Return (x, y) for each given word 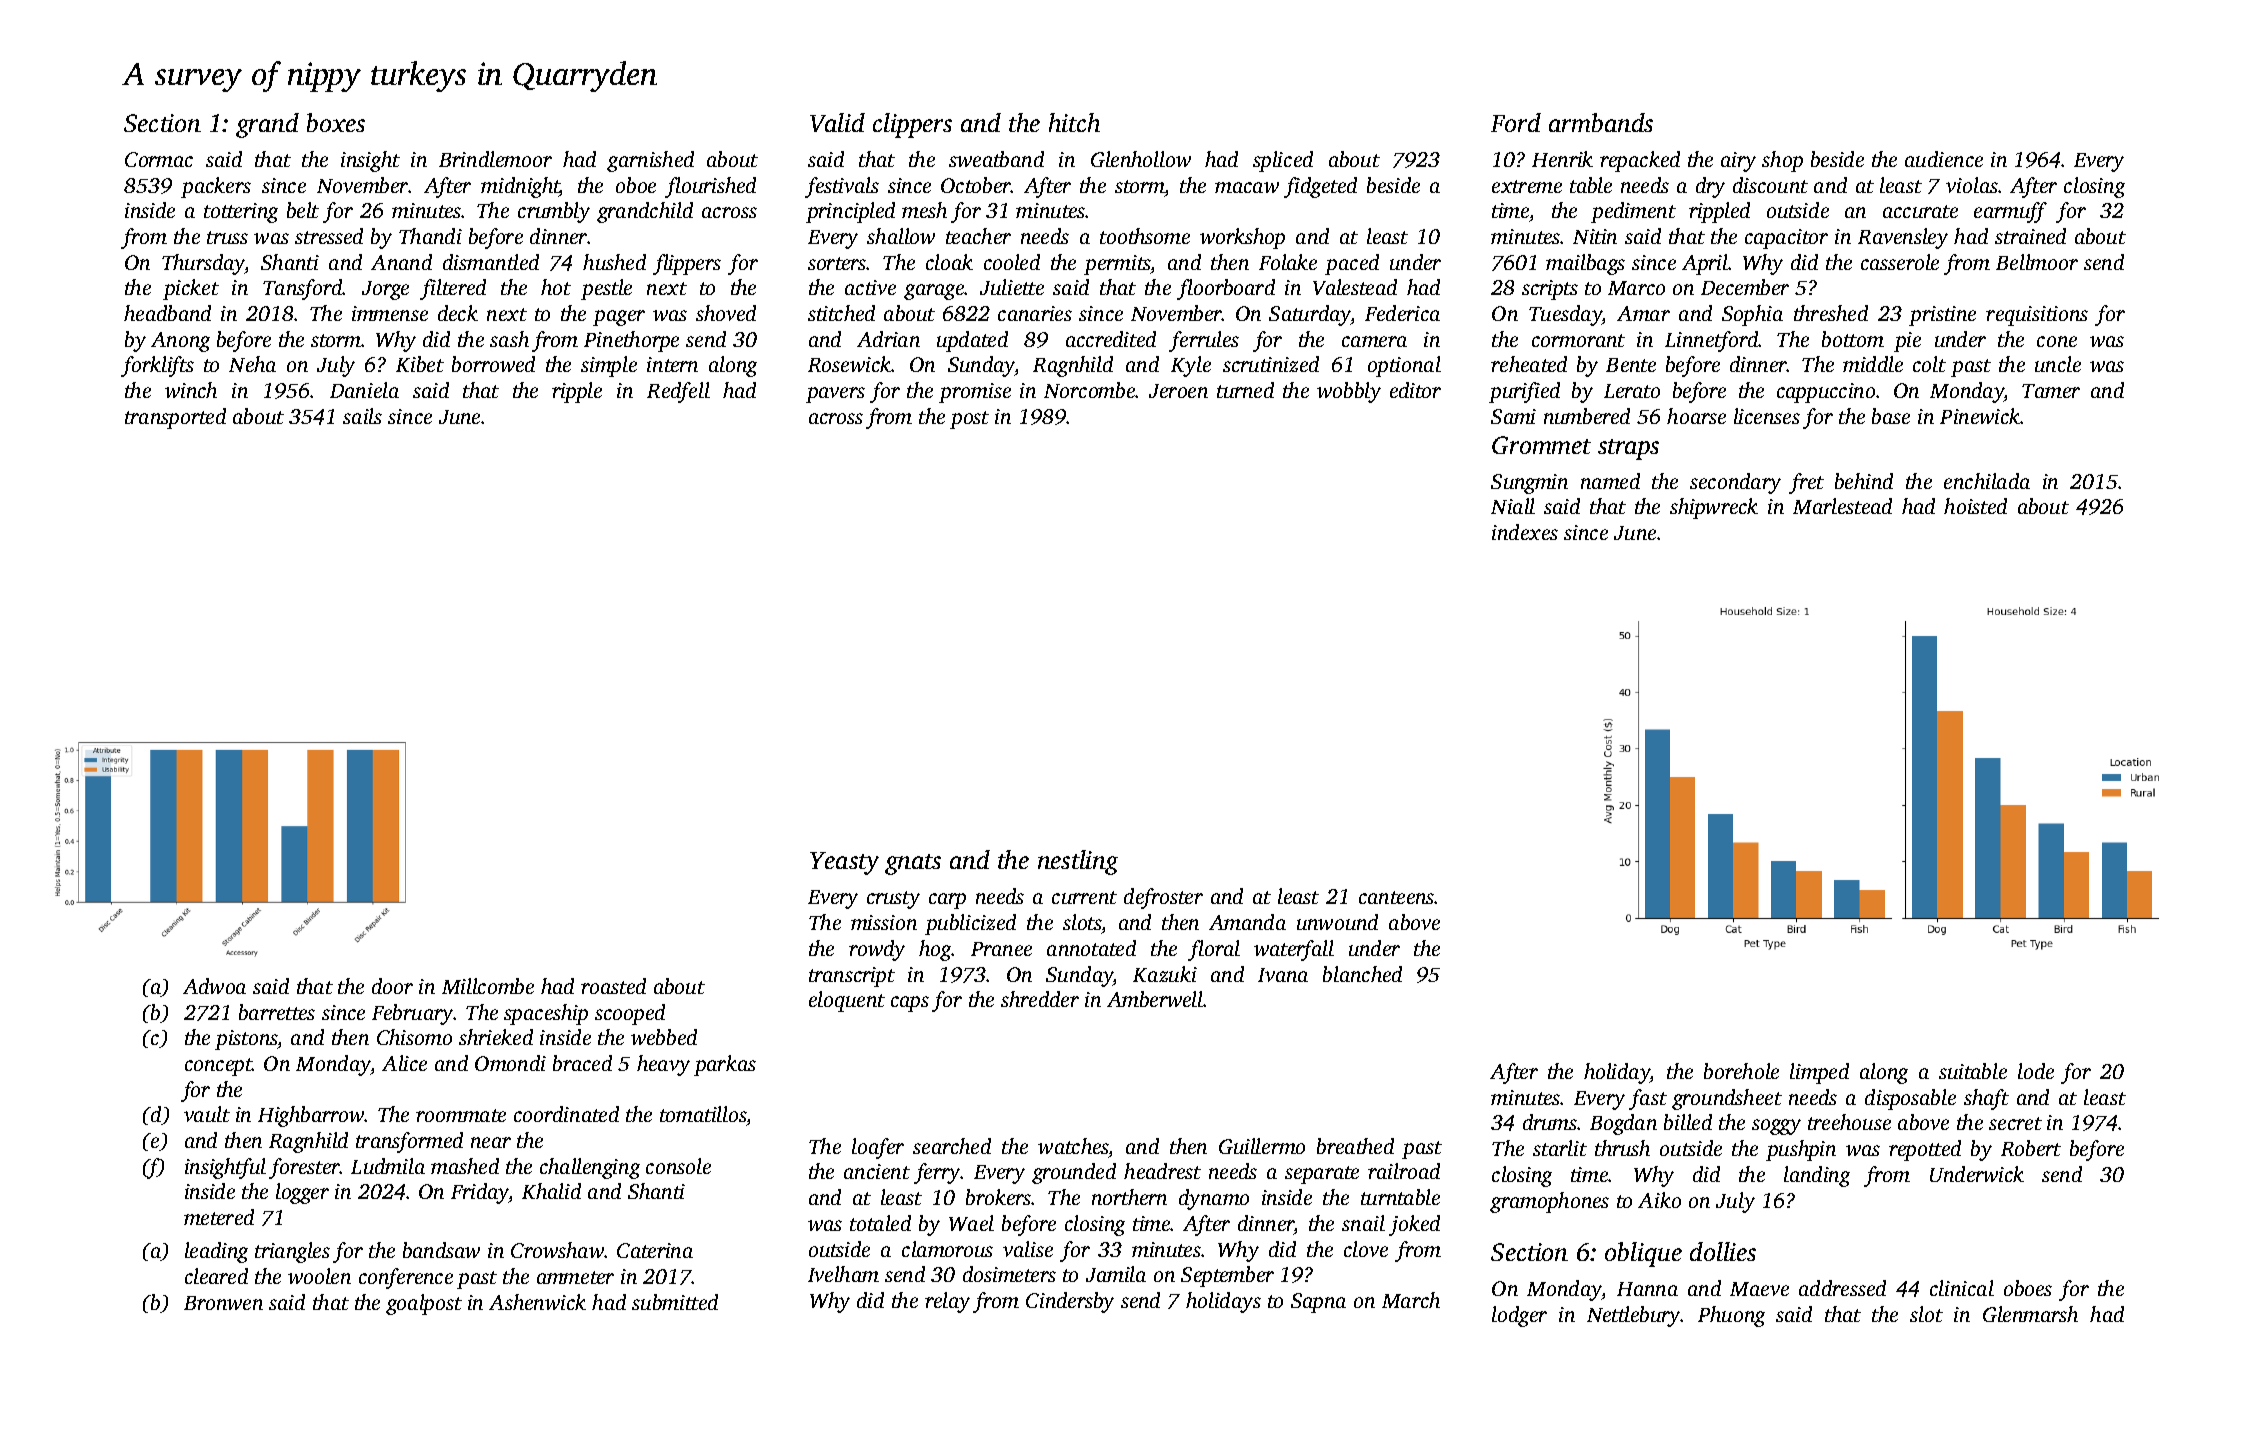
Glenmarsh (2030, 1314)
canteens (1397, 897)
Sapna (1318, 1303)
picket (191, 289)
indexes (1525, 532)
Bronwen (223, 1303)
